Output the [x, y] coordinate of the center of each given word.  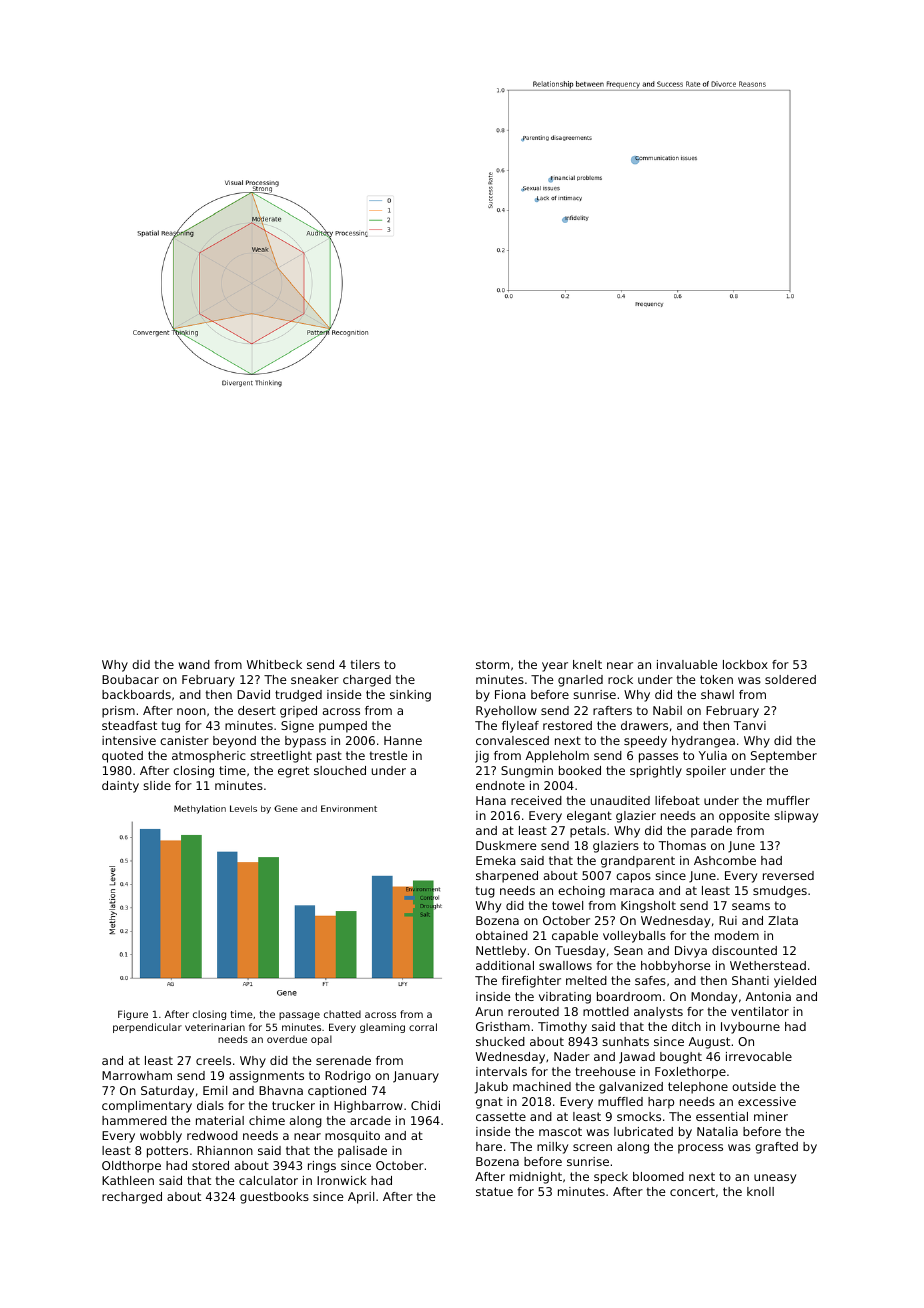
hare [489, 1146]
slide [157, 785]
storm [492, 664]
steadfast [129, 725]
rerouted [533, 1011]
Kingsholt [648, 907]
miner [771, 1116]
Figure [133, 1015]
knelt [587, 664]
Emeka [496, 860]
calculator [268, 1180]
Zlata [783, 920]
